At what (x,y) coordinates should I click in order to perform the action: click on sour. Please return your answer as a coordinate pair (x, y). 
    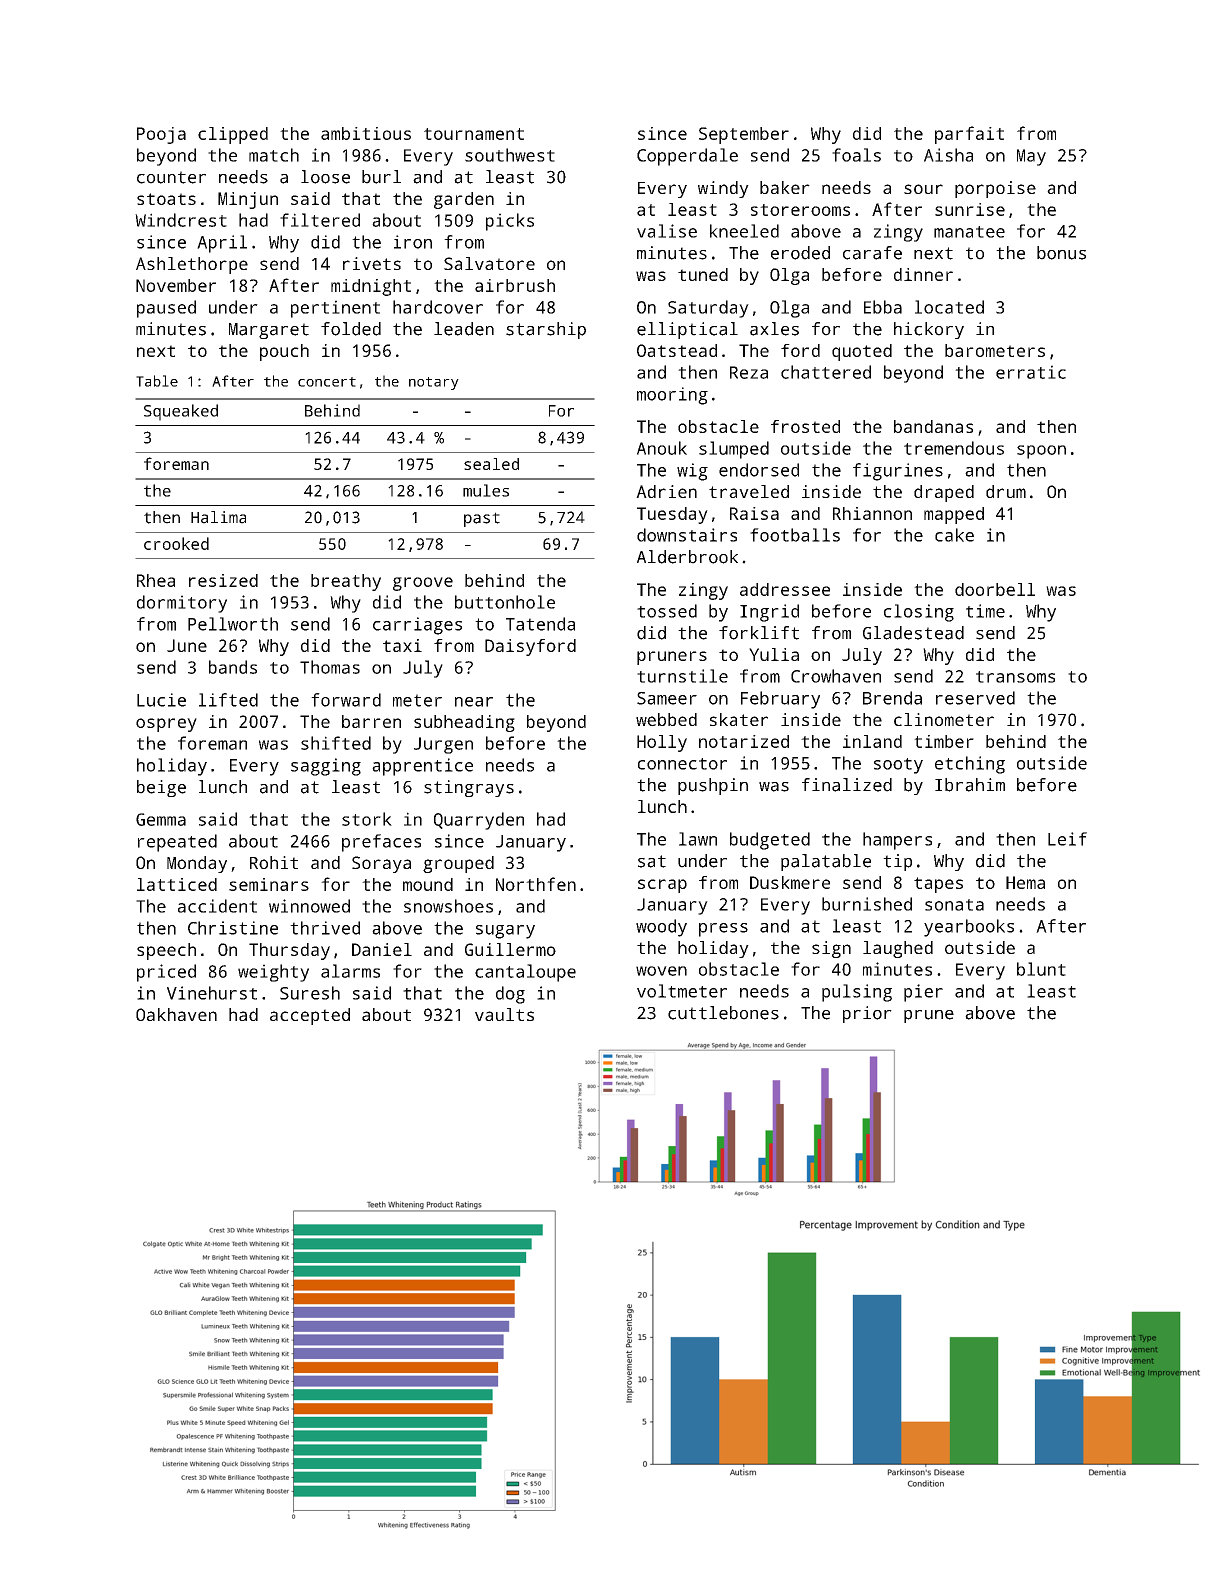
    Looking at the image, I should click on (923, 189).
